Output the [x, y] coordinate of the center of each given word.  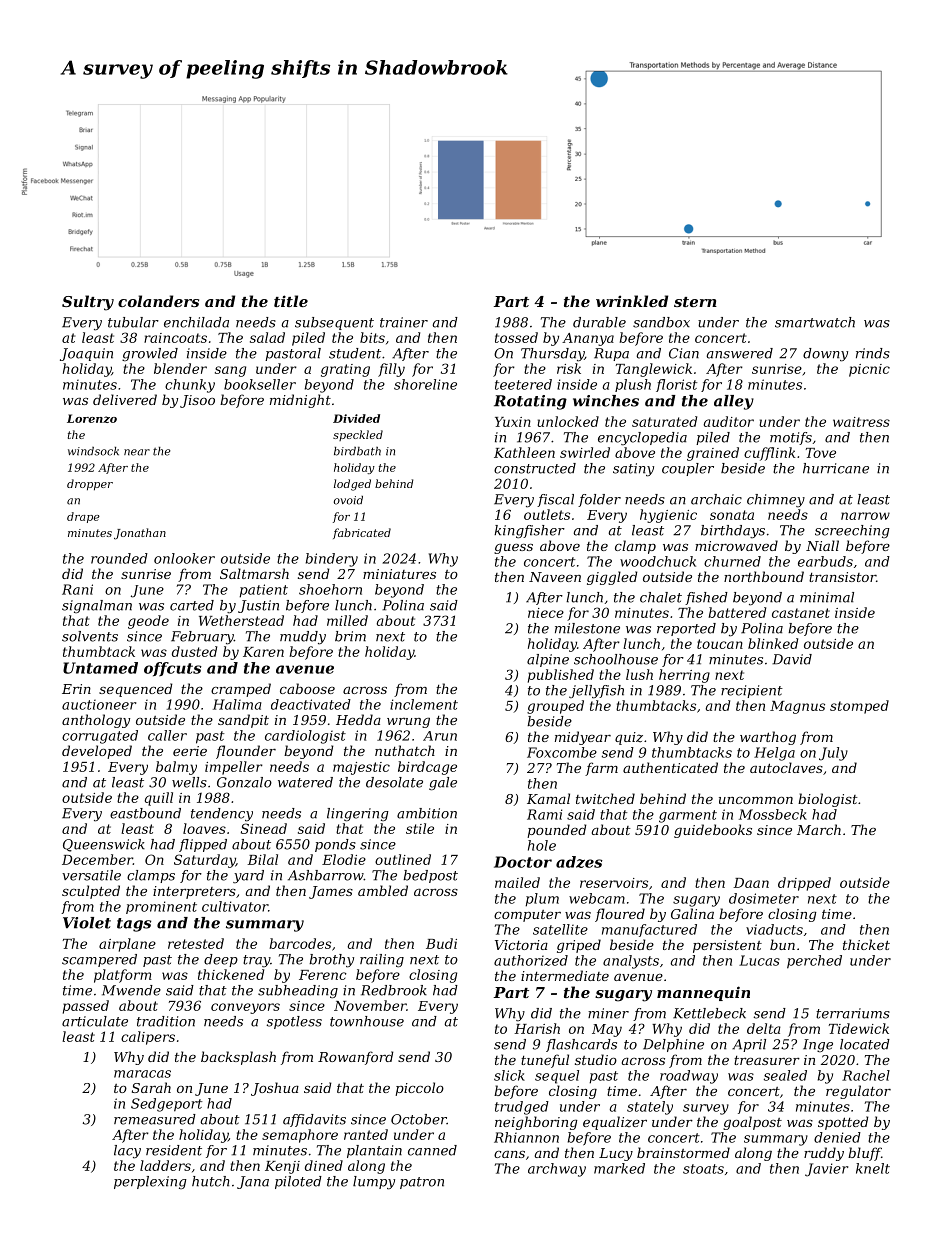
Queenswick [104, 845]
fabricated [362, 533]
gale [443, 784]
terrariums [853, 1013]
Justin [258, 606]
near [137, 452]
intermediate [565, 975]
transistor [842, 577]
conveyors [245, 1008]
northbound [764, 576]
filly [391, 370]
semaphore [300, 1136]
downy [825, 355]
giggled [612, 578]
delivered [125, 399]
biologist [828, 800]
